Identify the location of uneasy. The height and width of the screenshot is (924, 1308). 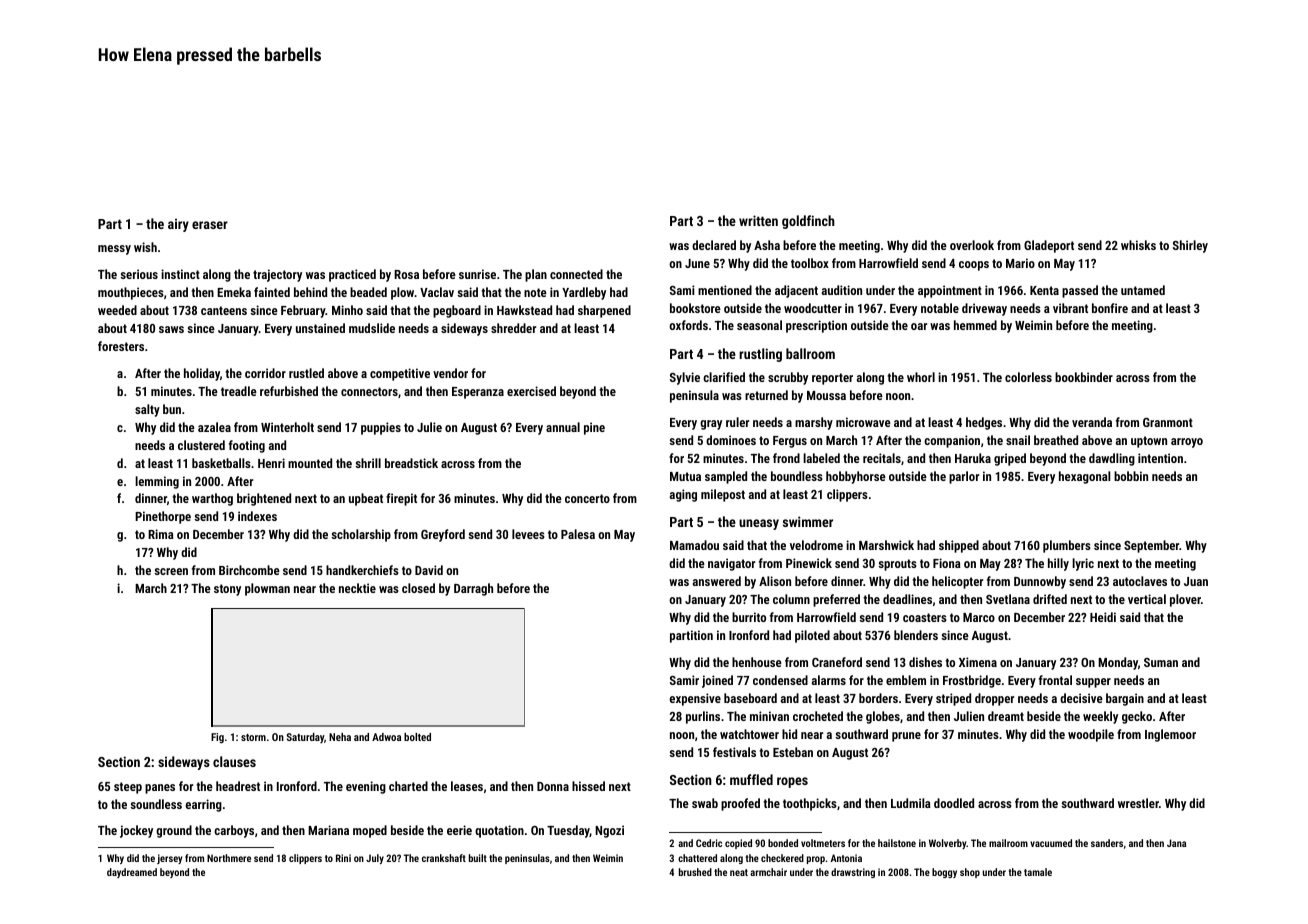
(759, 524).
